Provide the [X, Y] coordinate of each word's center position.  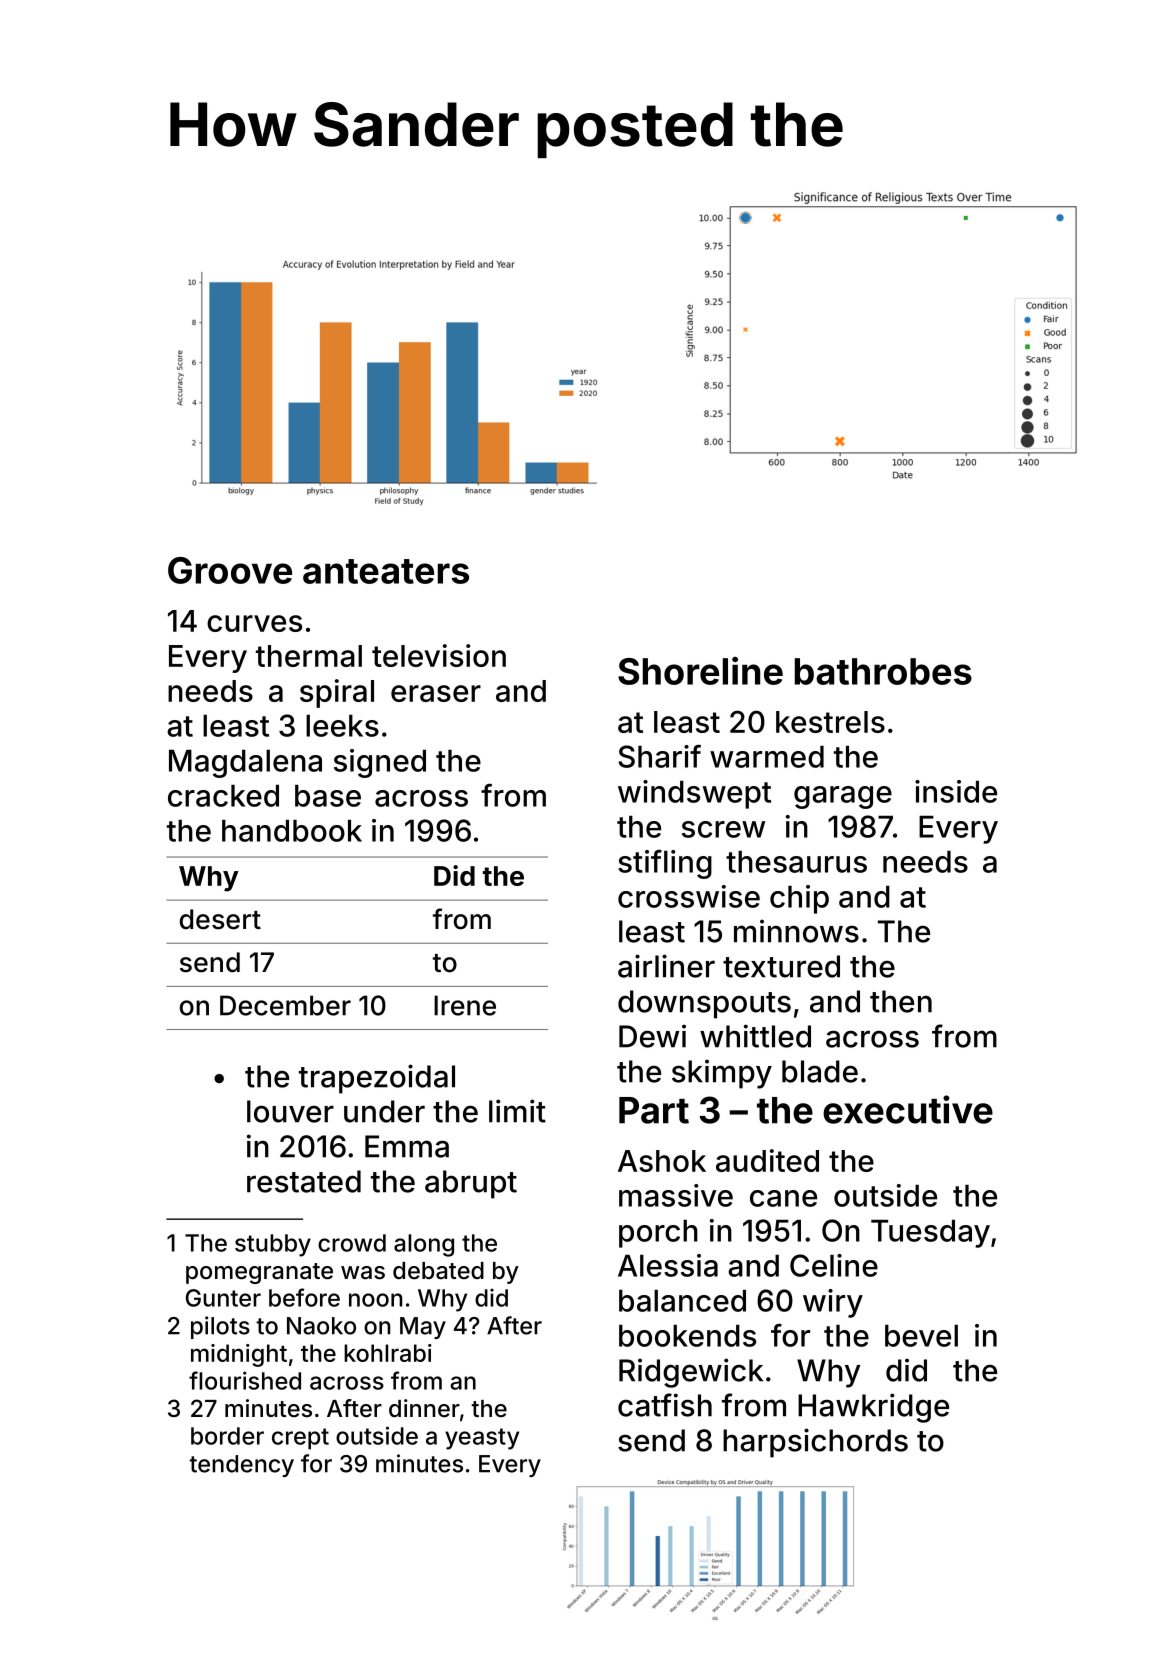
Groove [230, 570]
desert [220, 919]
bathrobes [883, 671]
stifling [665, 864]
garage [843, 797]
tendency [241, 1466]
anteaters [386, 571]
